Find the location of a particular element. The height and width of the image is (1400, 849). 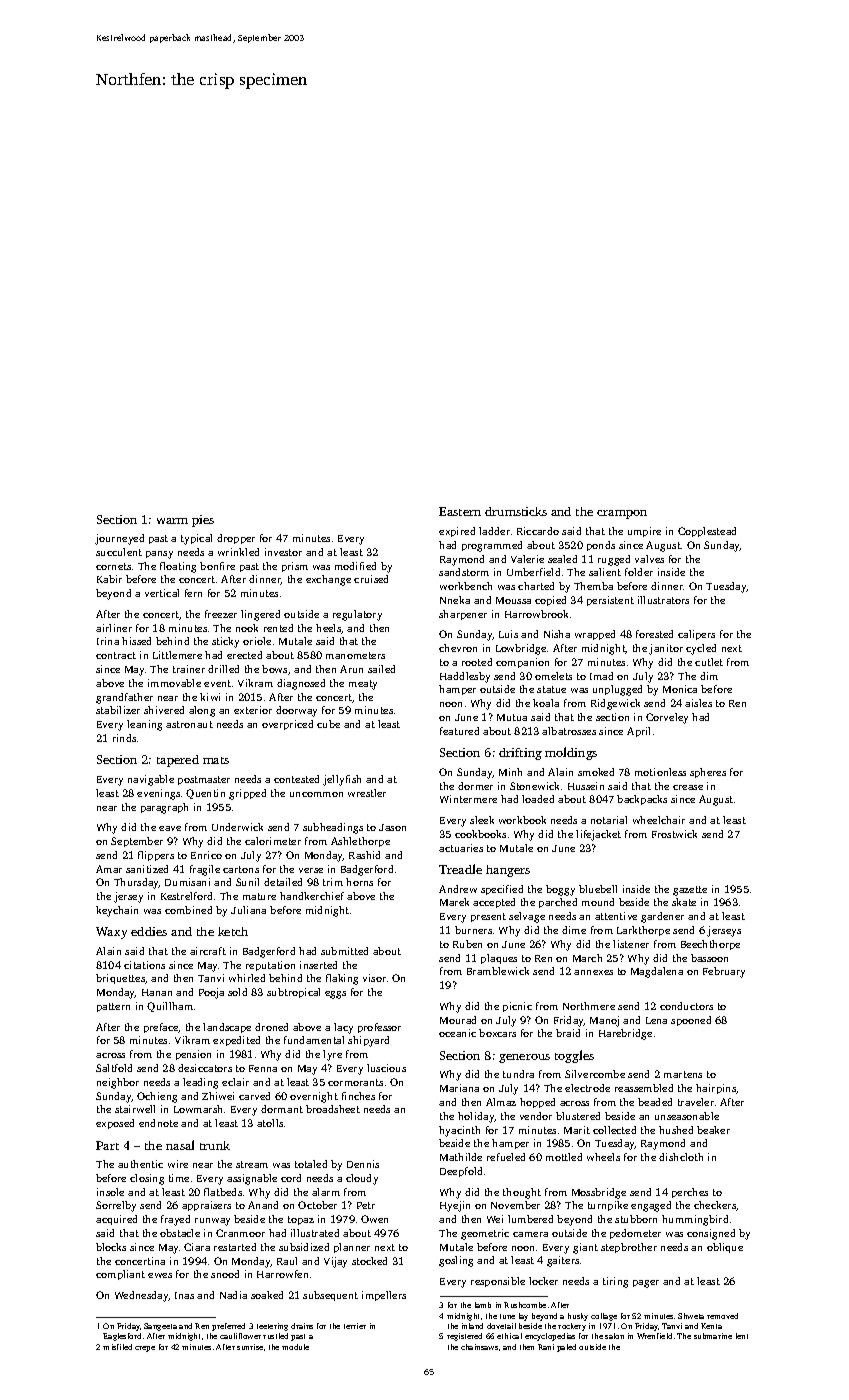

bluebell is located at coordinates (598, 889).
